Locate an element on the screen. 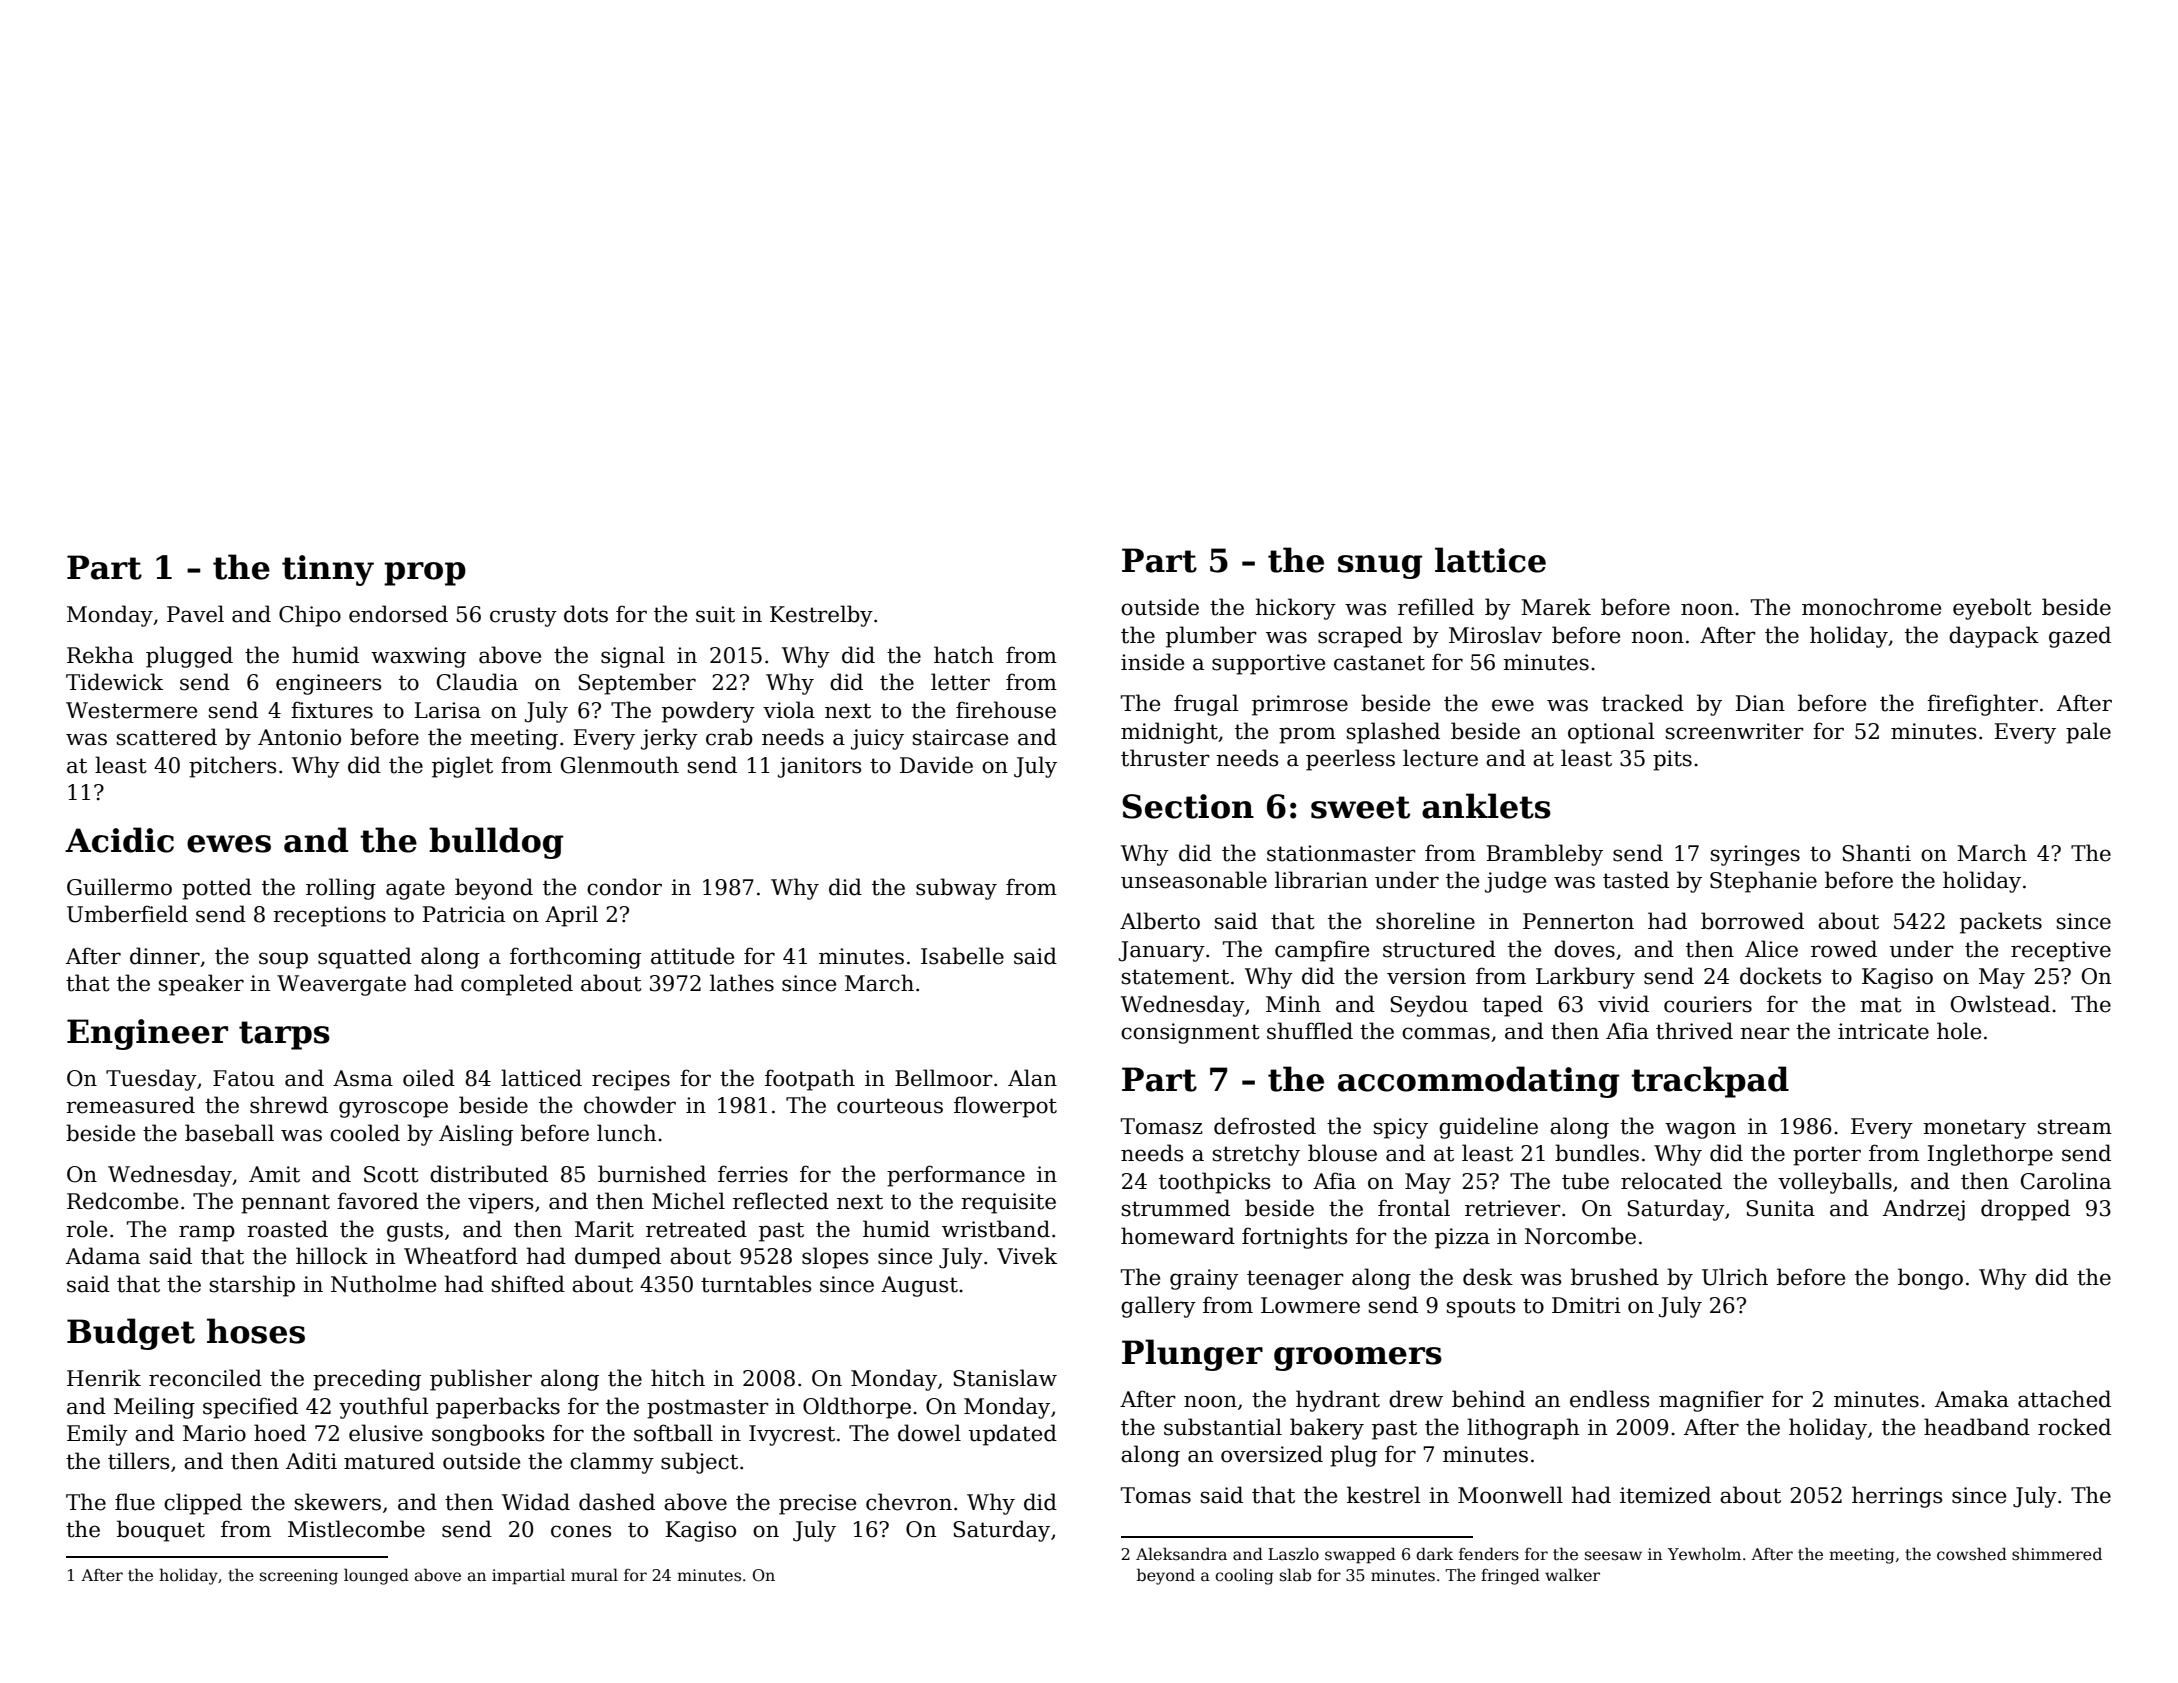 The height and width of the screenshot is (1683, 2178). Rekha is located at coordinates (100, 655).
